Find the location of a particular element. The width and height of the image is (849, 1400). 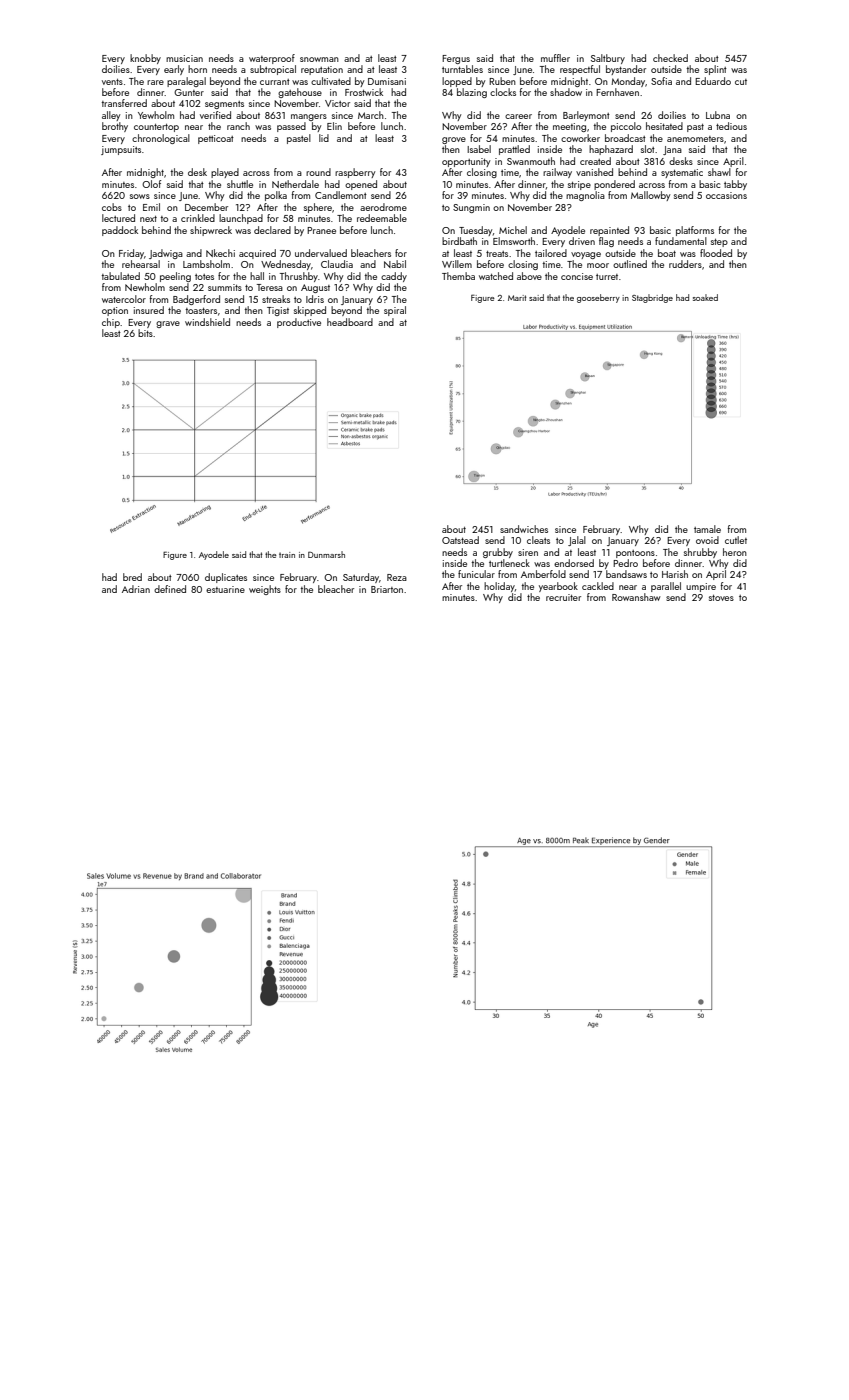

Adrian is located at coordinates (136, 589).
